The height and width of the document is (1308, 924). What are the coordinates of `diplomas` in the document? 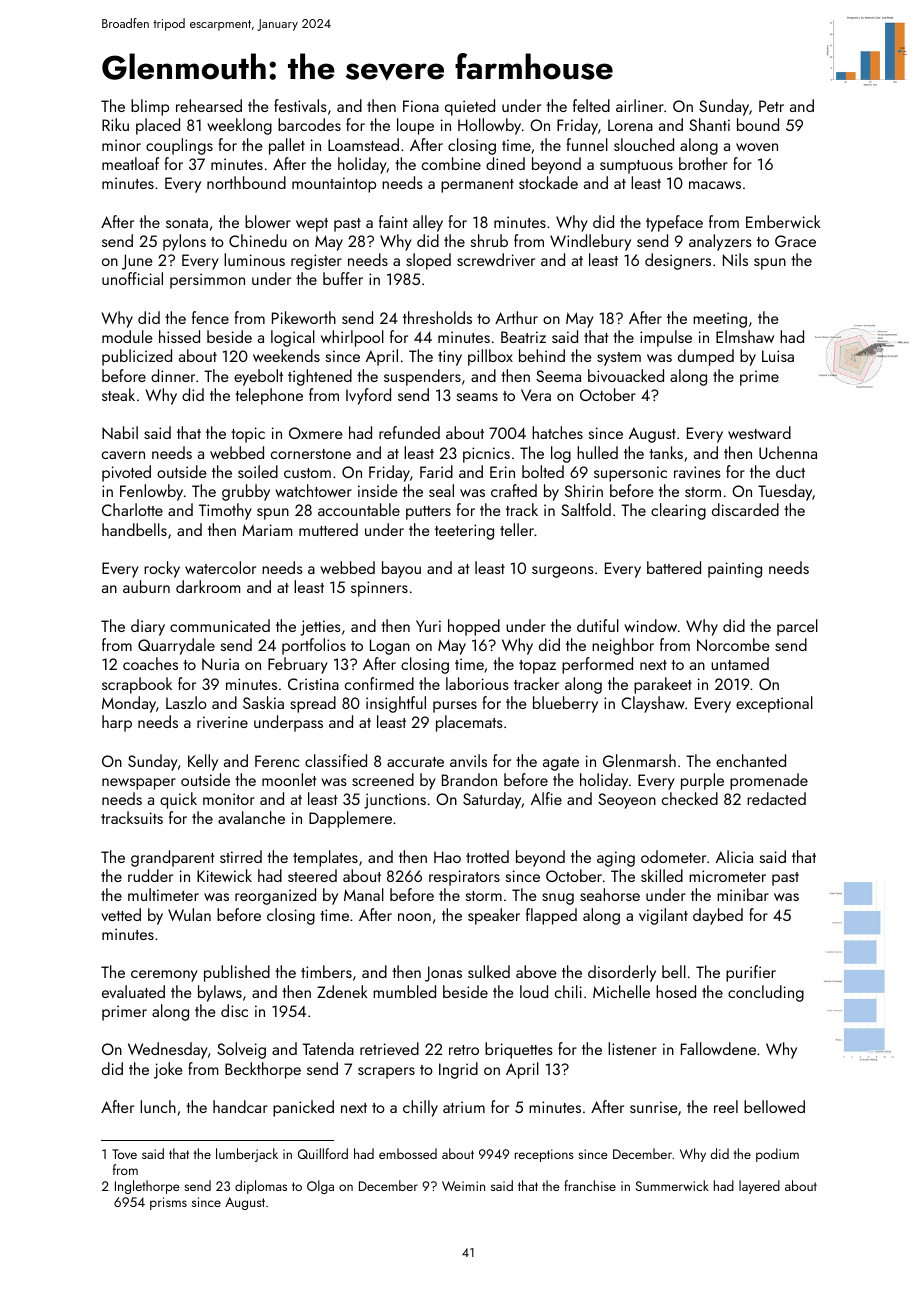 It's located at (261, 1187).
